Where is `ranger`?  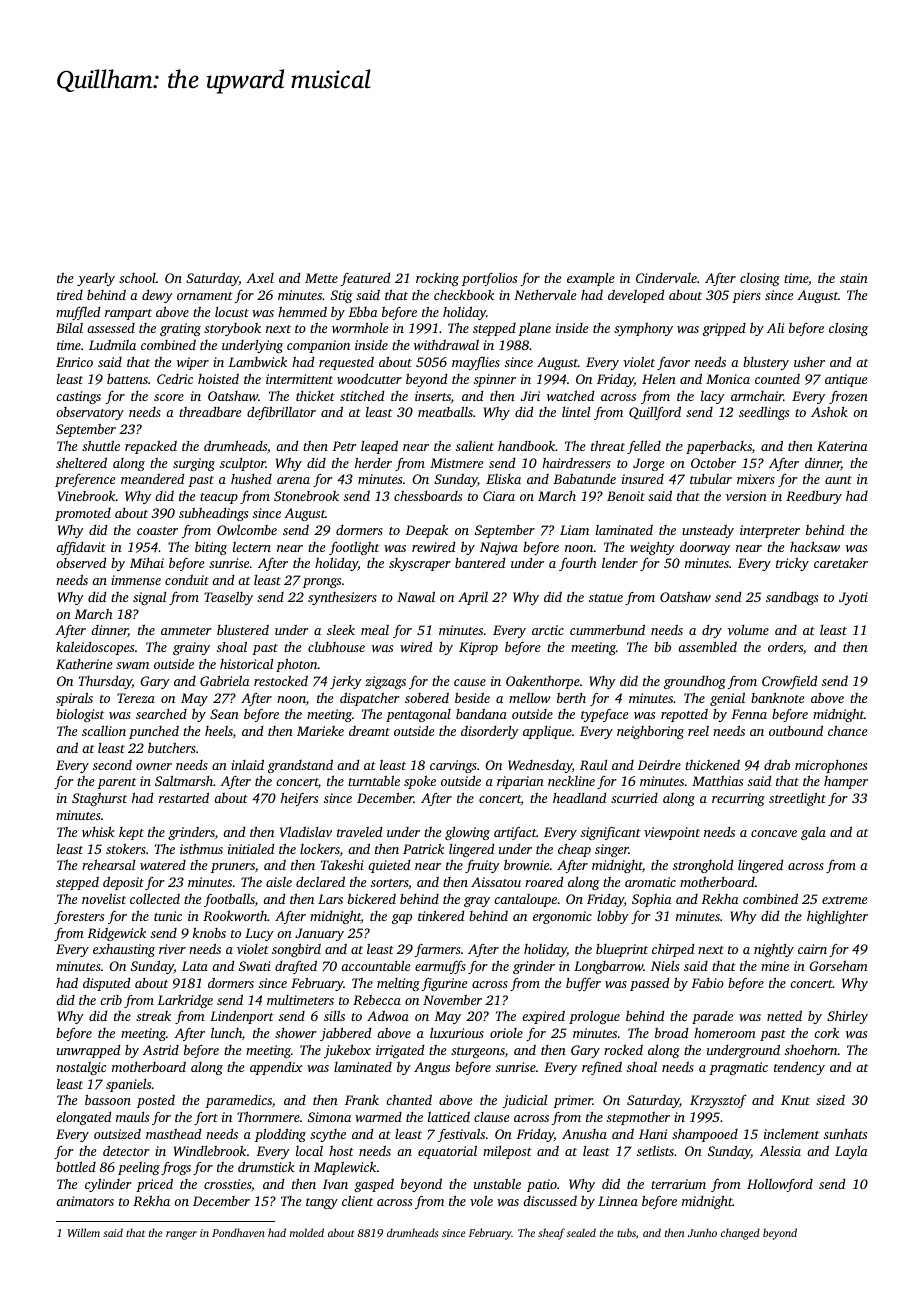 ranger is located at coordinates (181, 1235).
